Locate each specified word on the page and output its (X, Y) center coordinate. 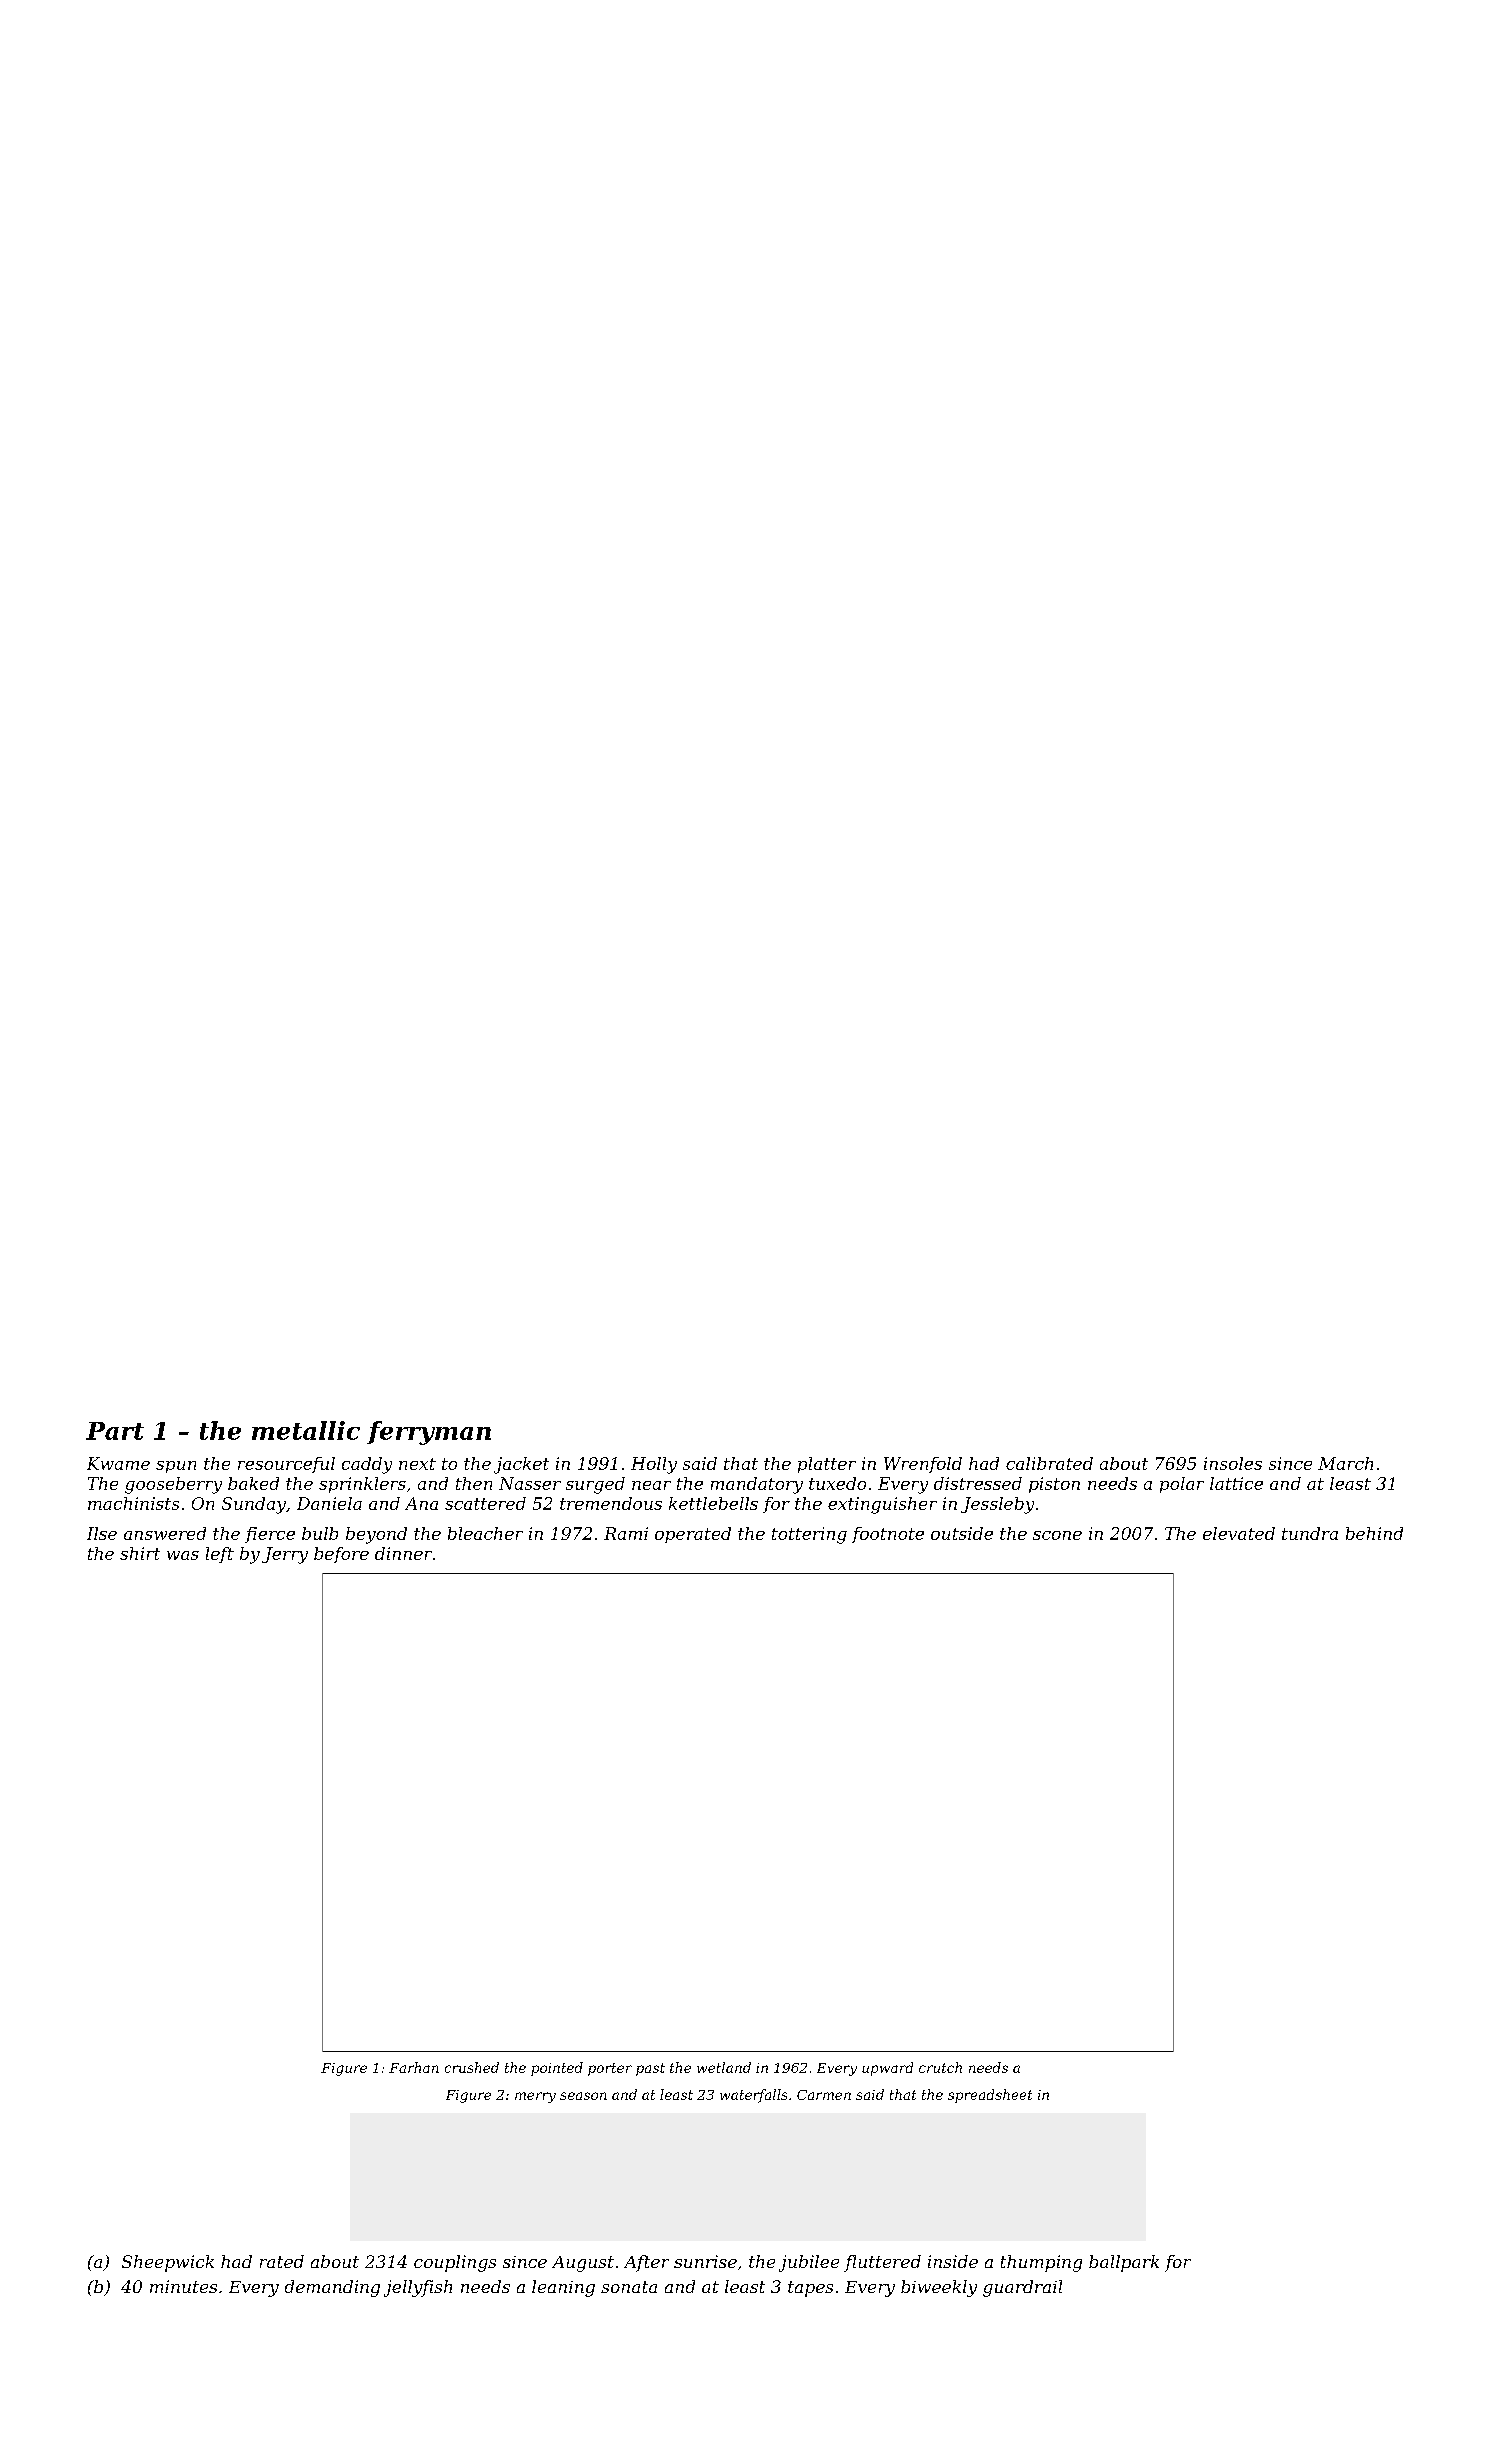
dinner (403, 1553)
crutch (940, 2067)
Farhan (414, 2067)
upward (887, 2069)
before (341, 1555)
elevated (1239, 1533)
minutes (183, 2286)
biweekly (939, 2288)
